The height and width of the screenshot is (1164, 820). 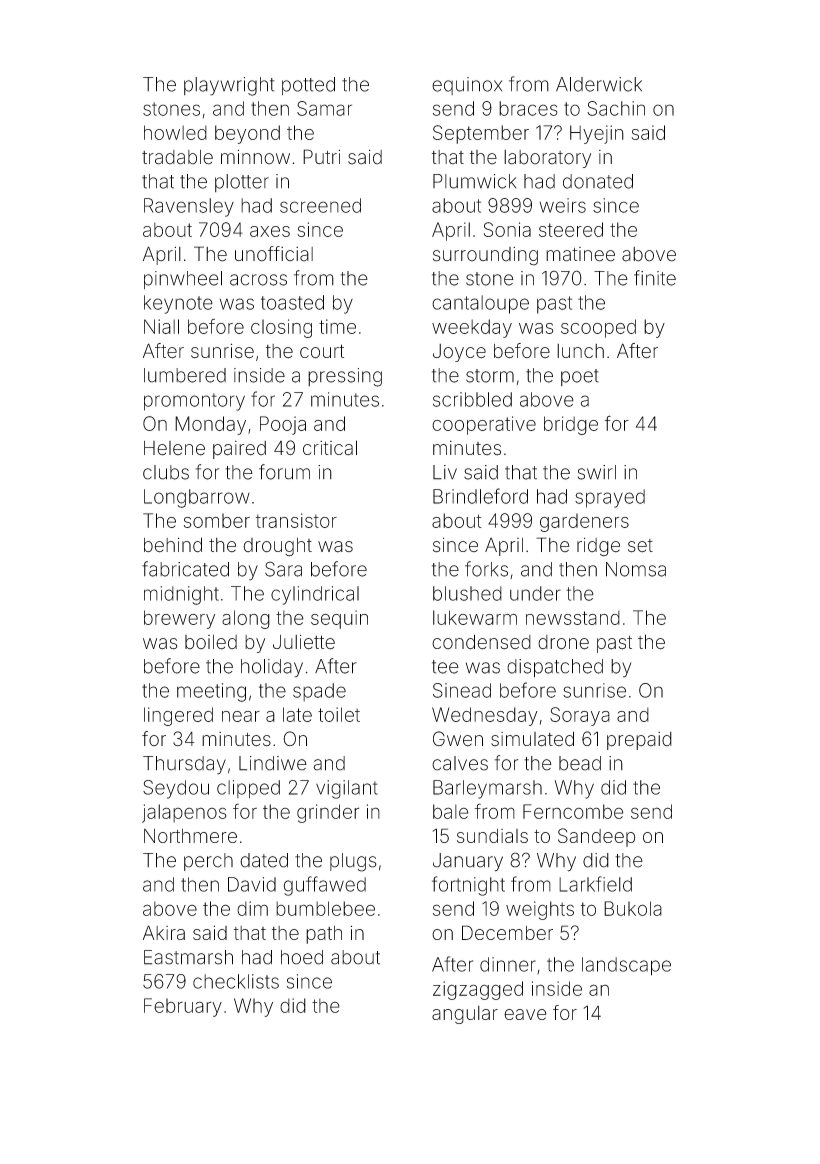 What do you see at coordinates (573, 811) in the screenshot?
I see `Ferncombe` at bounding box center [573, 811].
